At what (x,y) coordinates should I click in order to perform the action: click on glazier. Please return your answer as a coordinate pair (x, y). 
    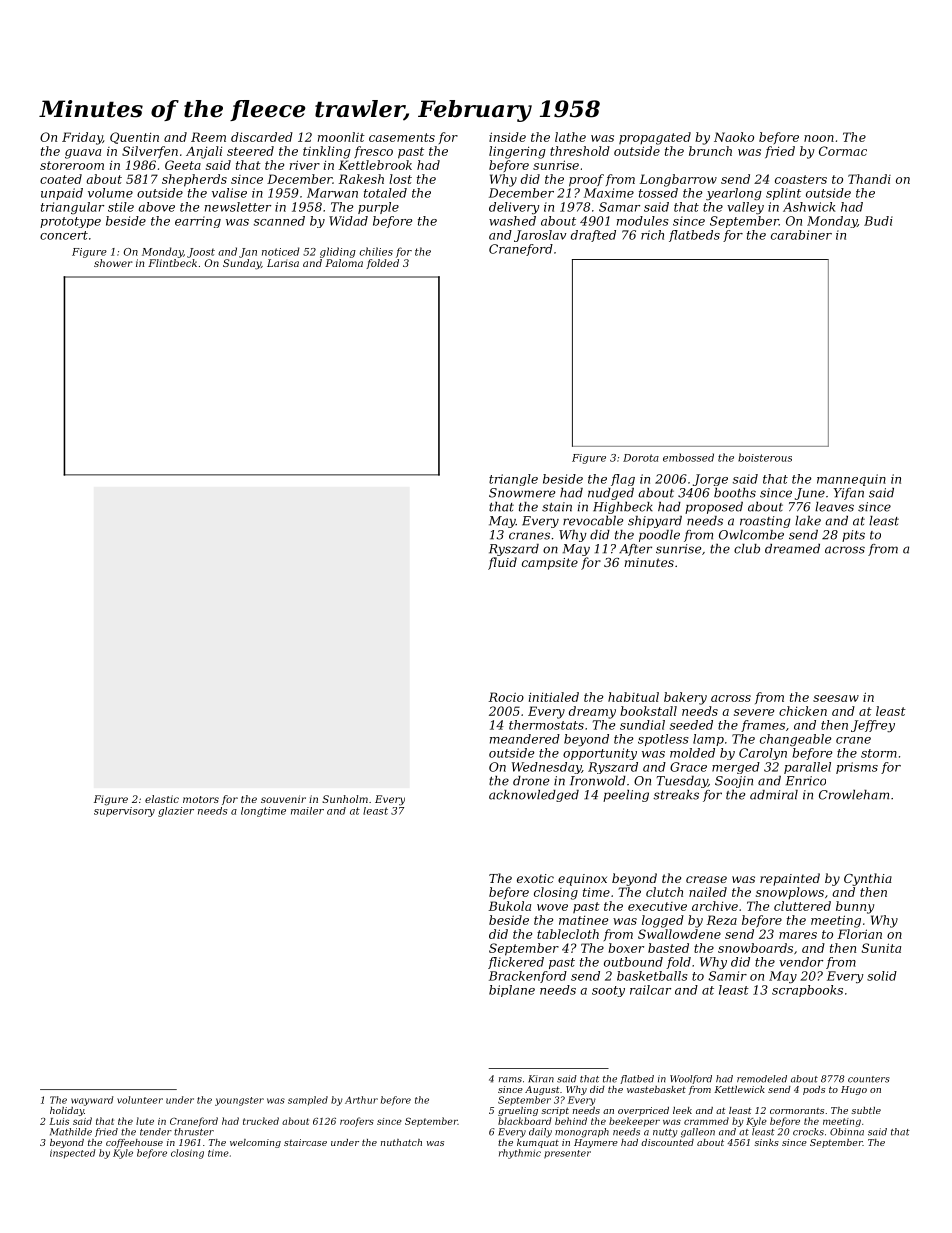
    Looking at the image, I should click on (176, 812).
